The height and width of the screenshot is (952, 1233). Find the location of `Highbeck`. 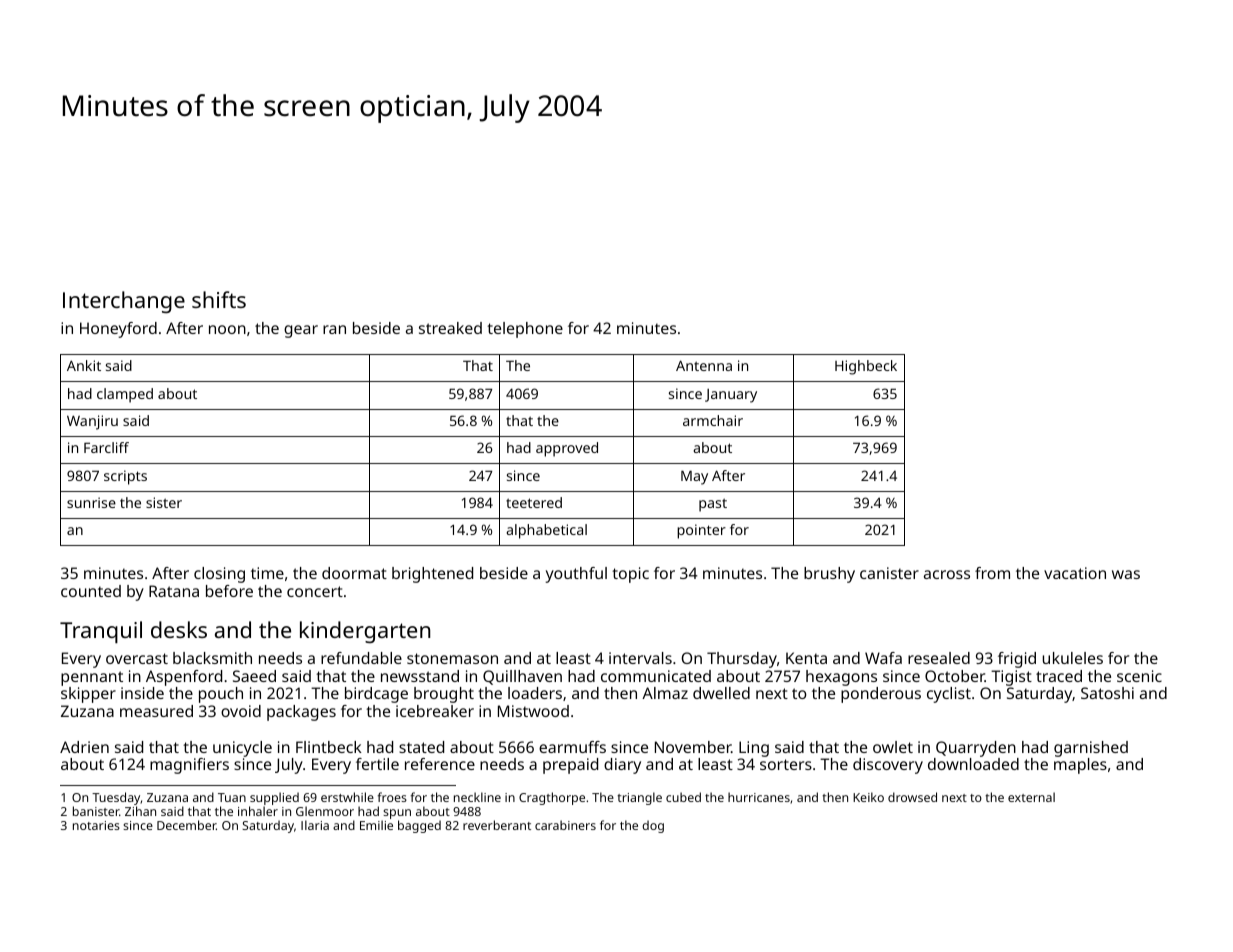

Highbeck is located at coordinates (866, 367).
